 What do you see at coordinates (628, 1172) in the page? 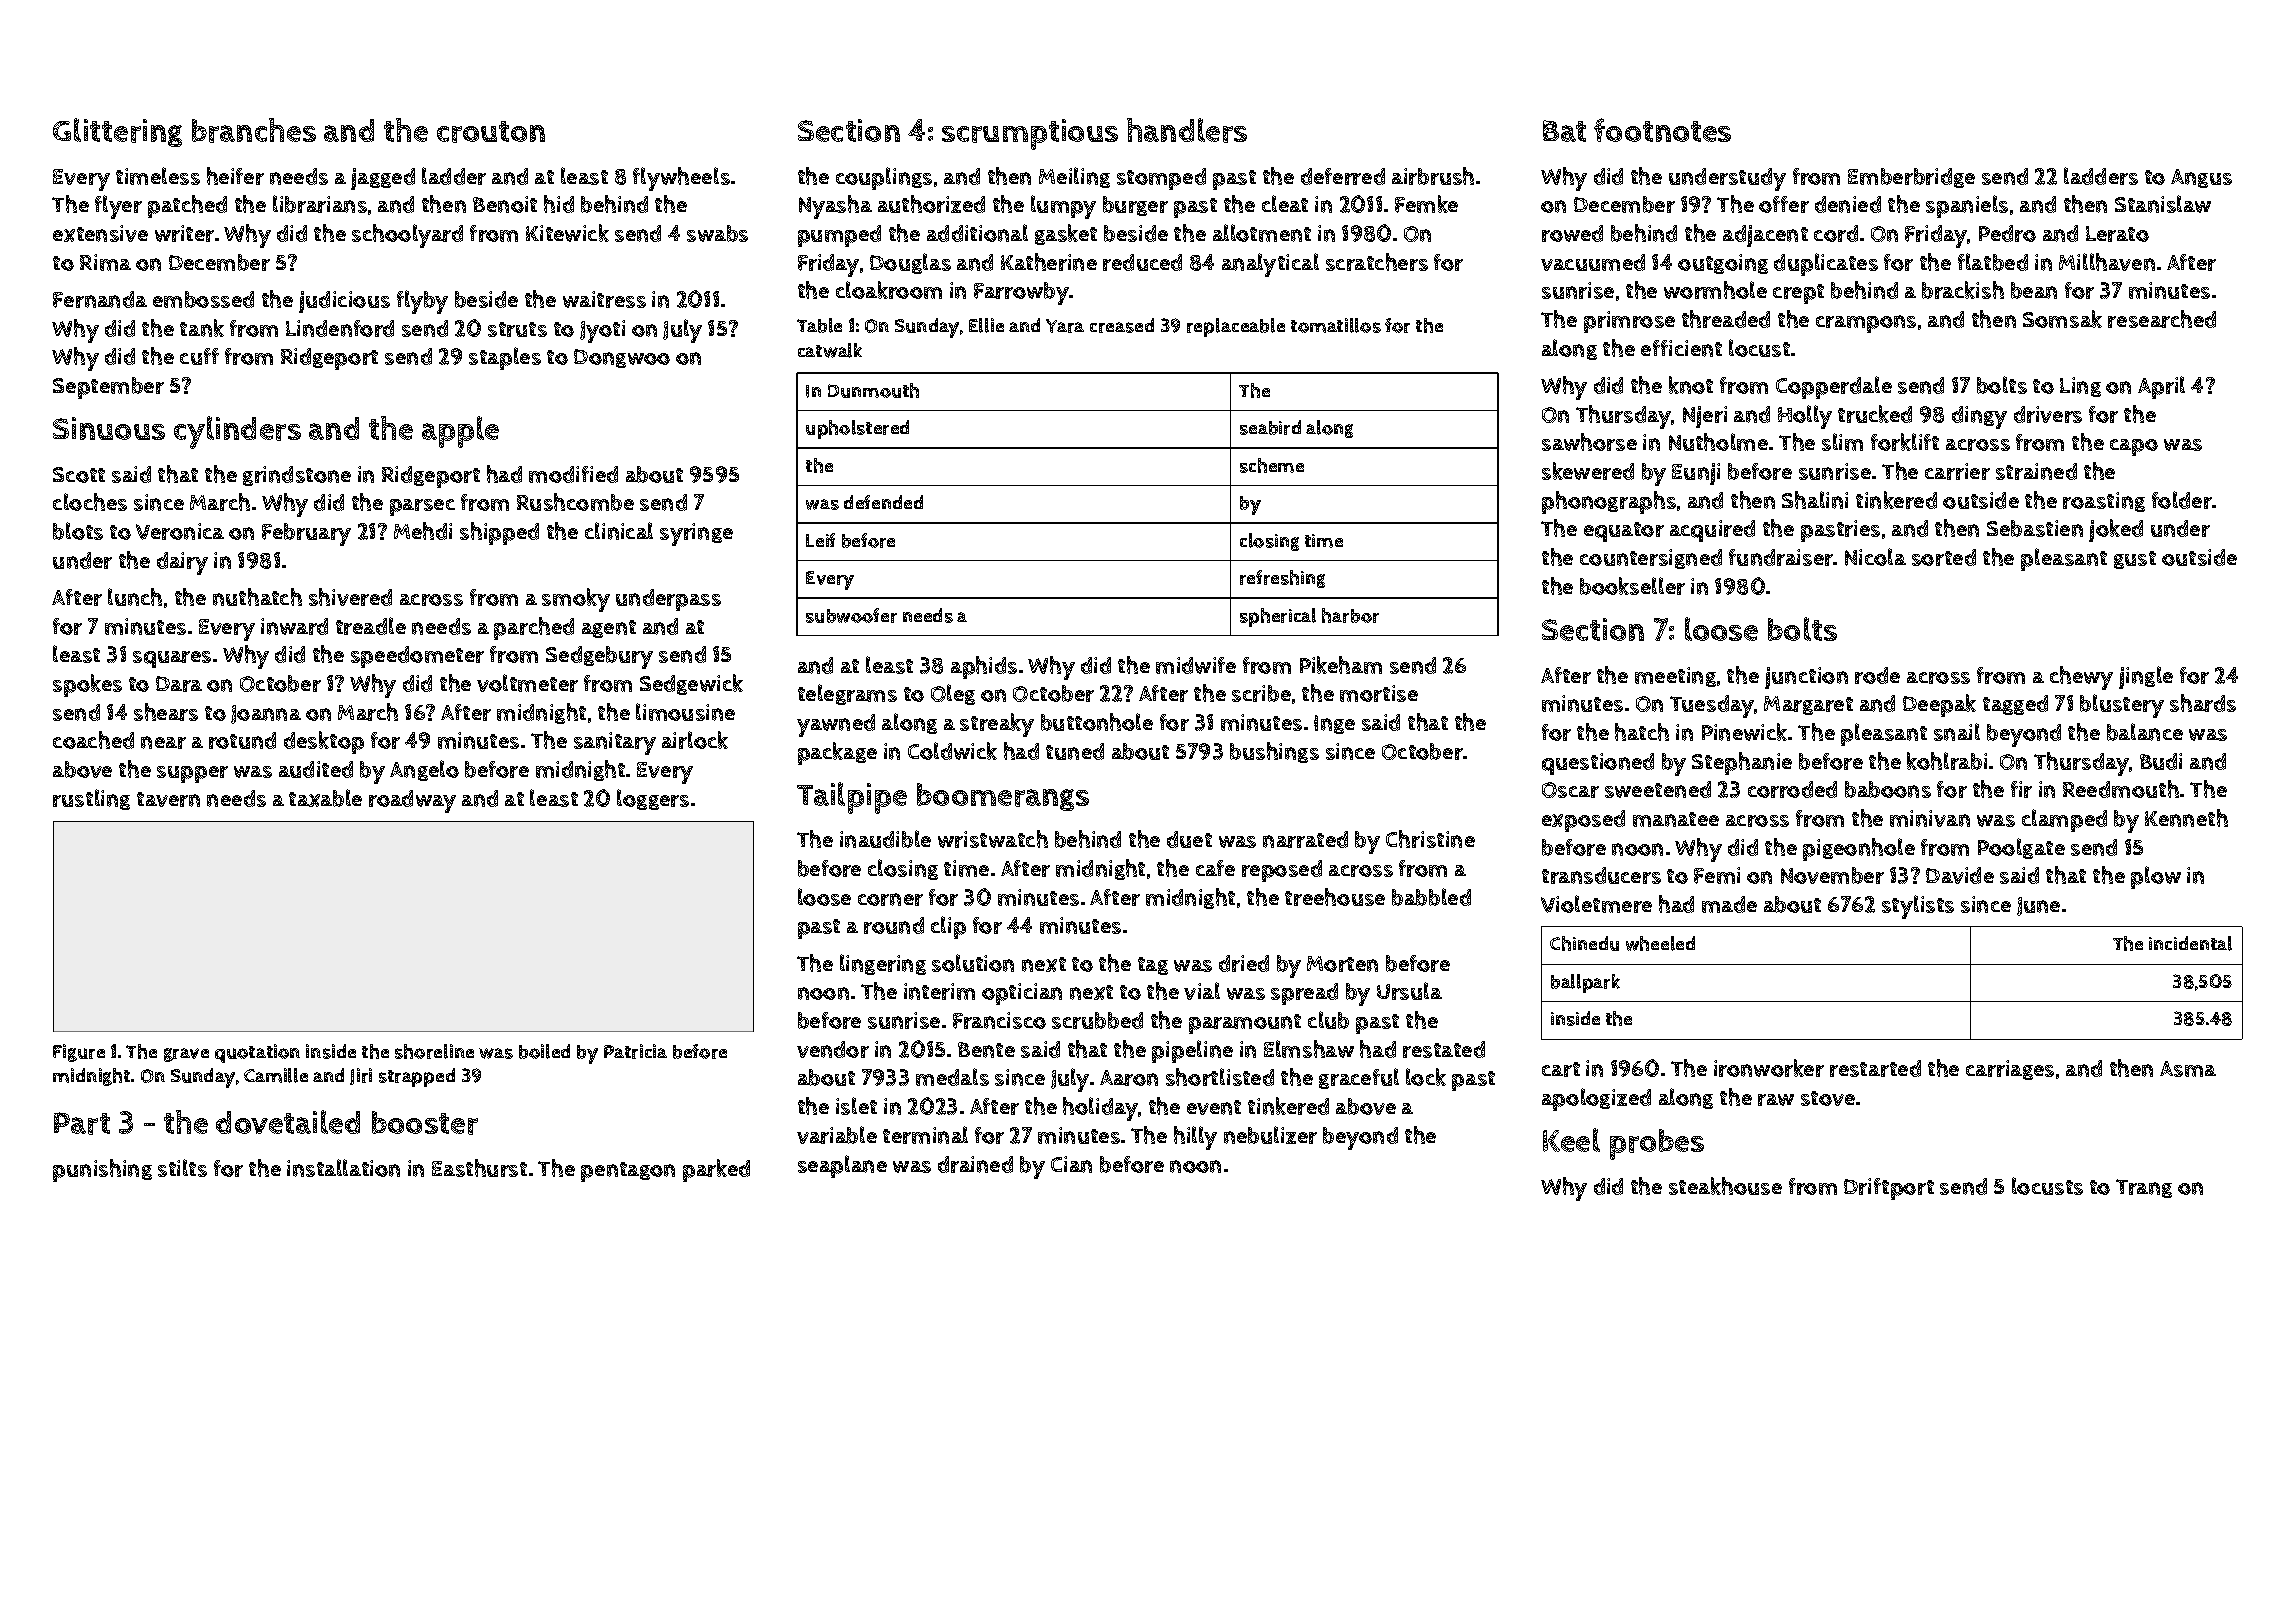
I see `pentagon` at bounding box center [628, 1172].
